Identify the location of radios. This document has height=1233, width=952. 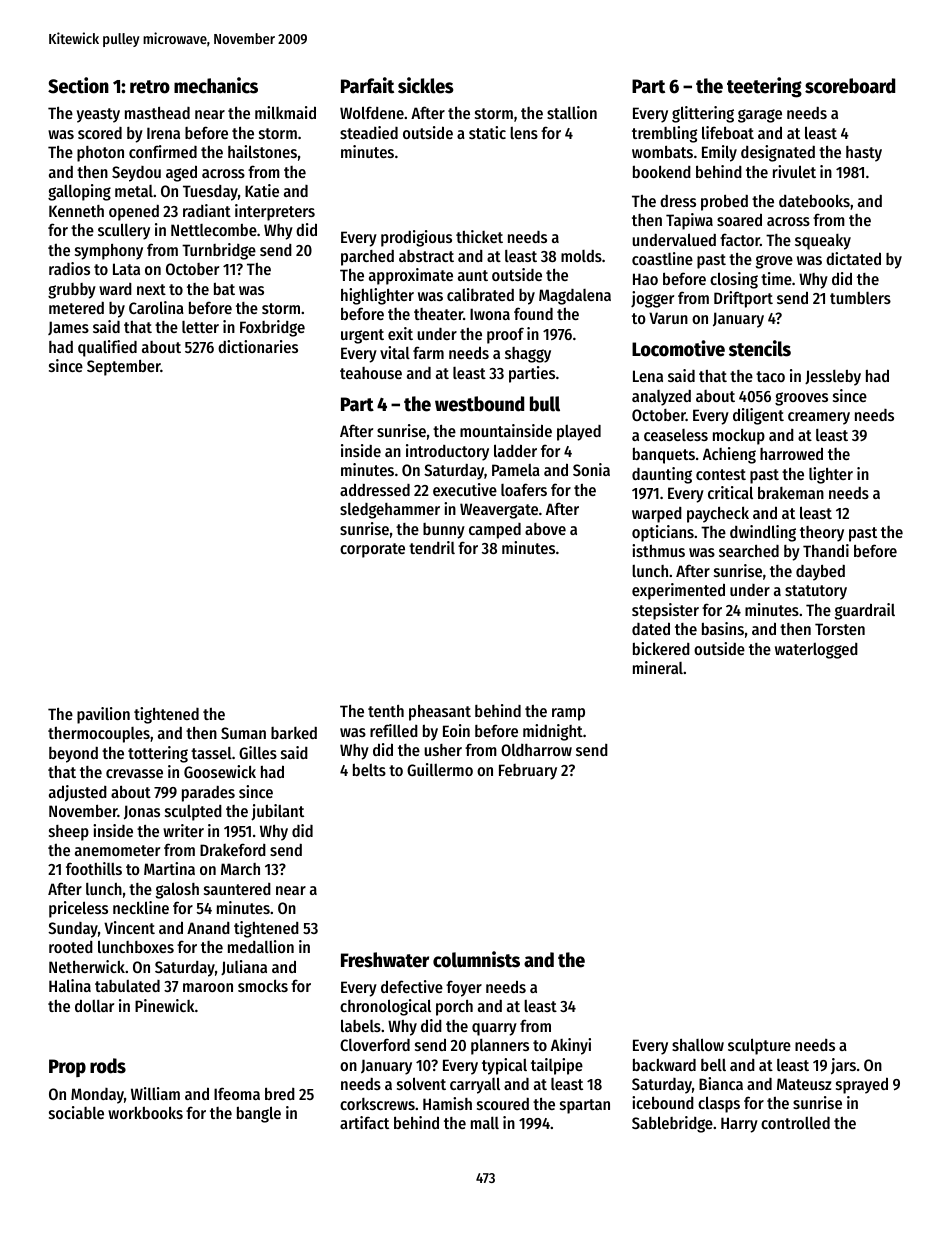
(69, 268).
